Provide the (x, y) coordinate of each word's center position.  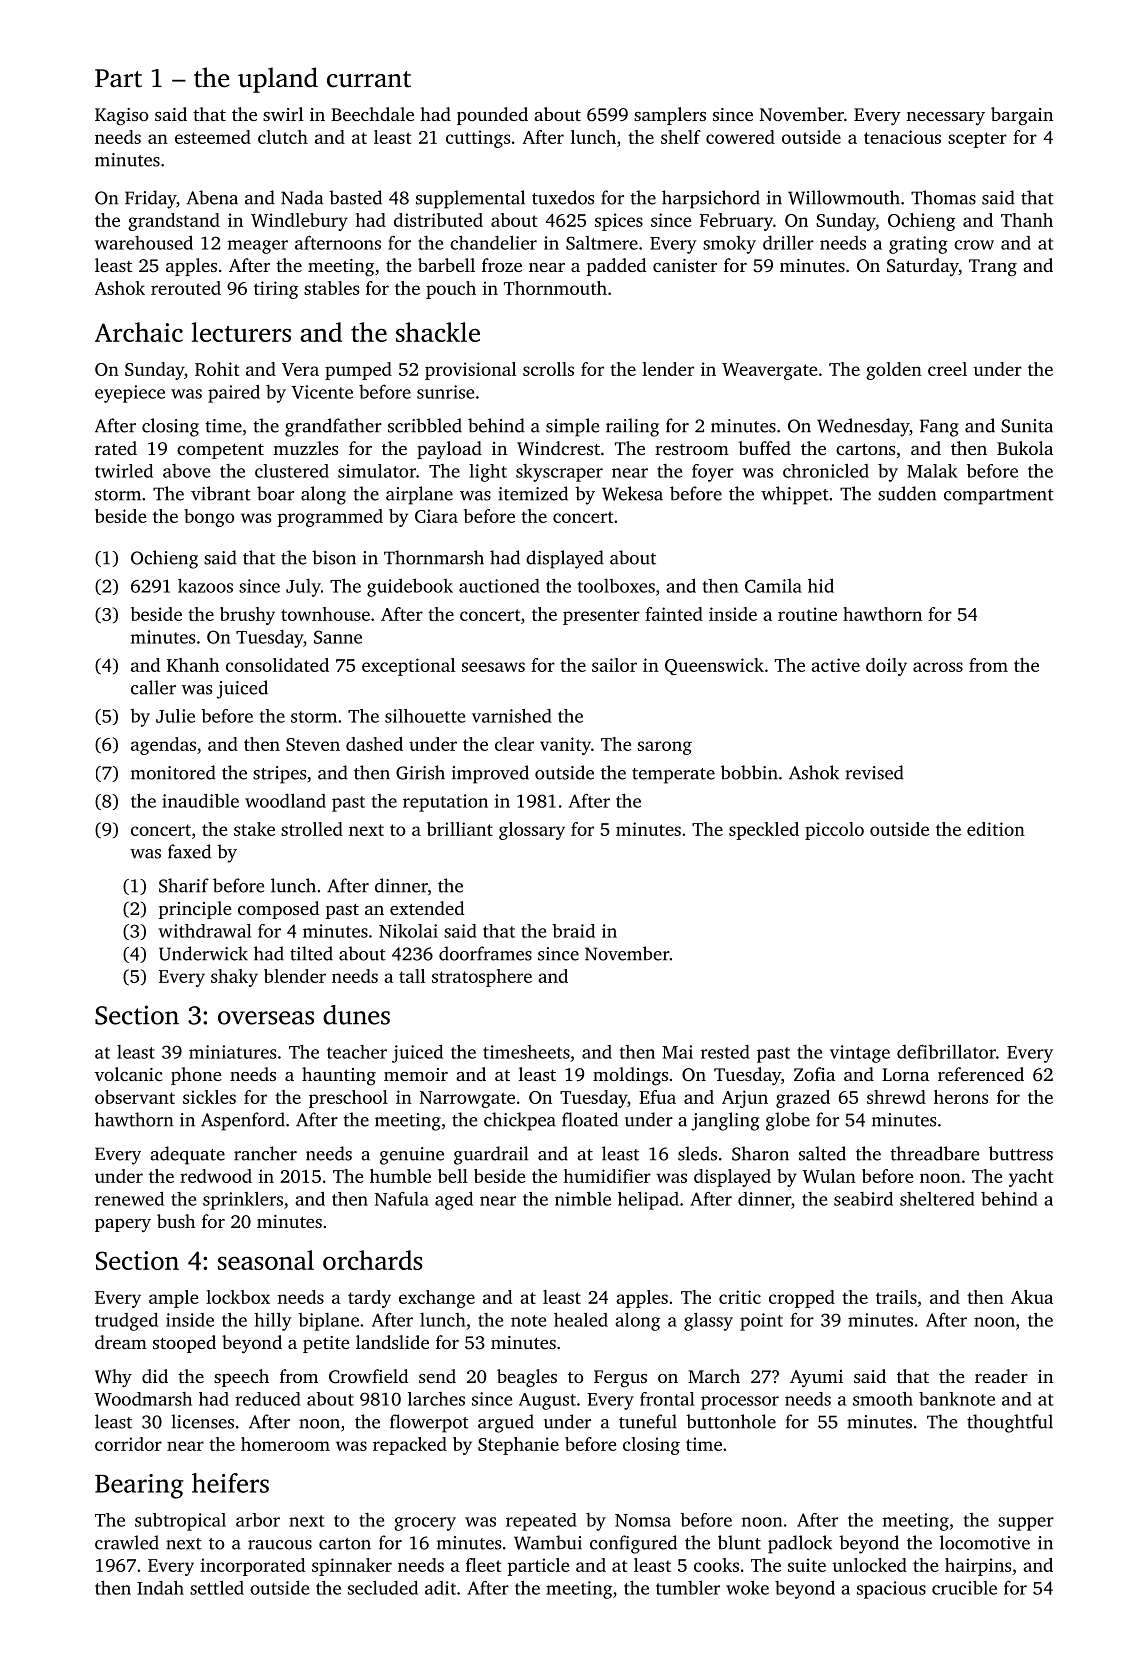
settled (217, 1588)
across (938, 667)
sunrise (445, 392)
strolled (312, 829)
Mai (677, 1052)
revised (874, 772)
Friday (150, 199)
